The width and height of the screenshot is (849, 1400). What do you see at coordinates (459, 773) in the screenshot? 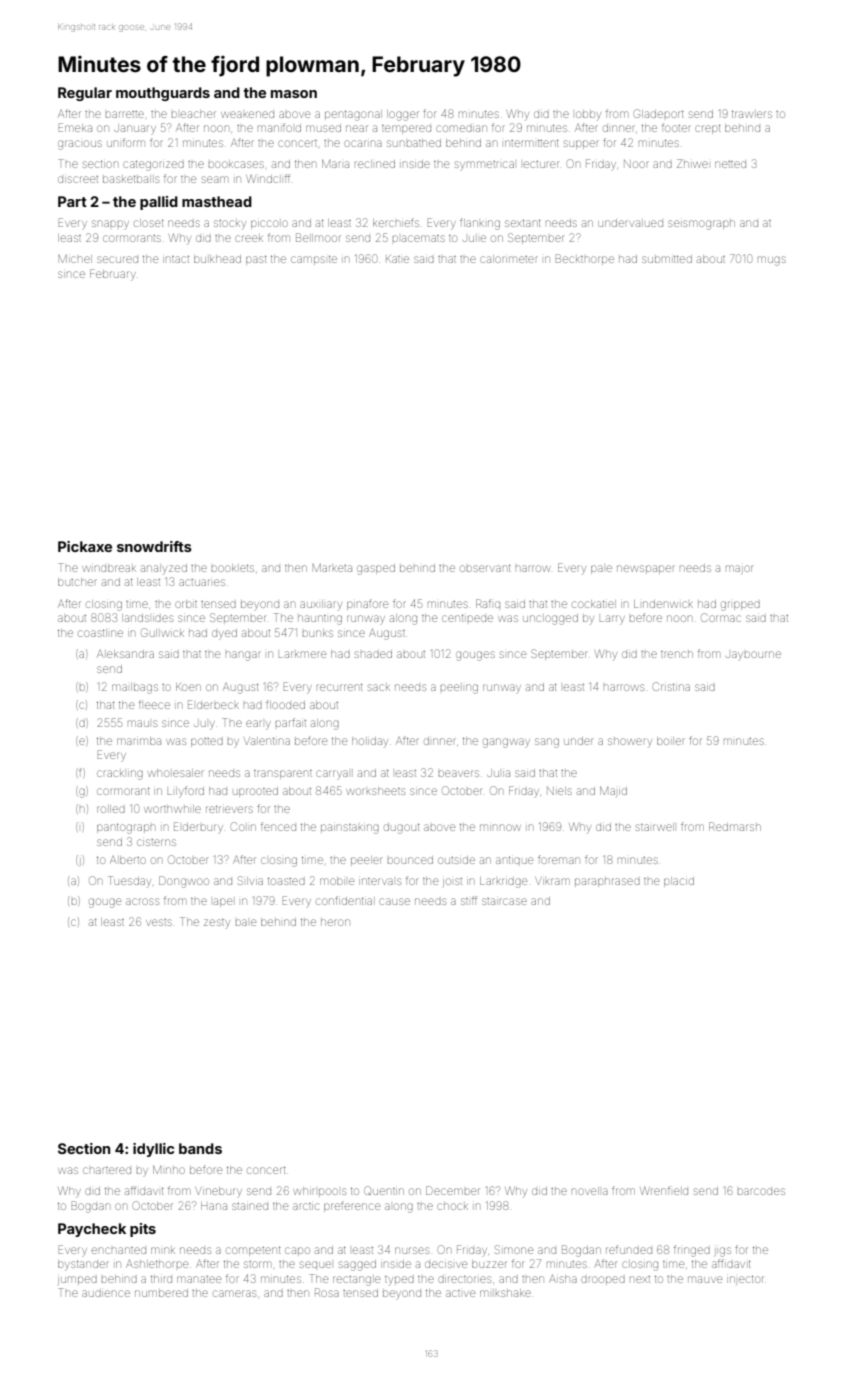
I see `beavers` at bounding box center [459, 773].
